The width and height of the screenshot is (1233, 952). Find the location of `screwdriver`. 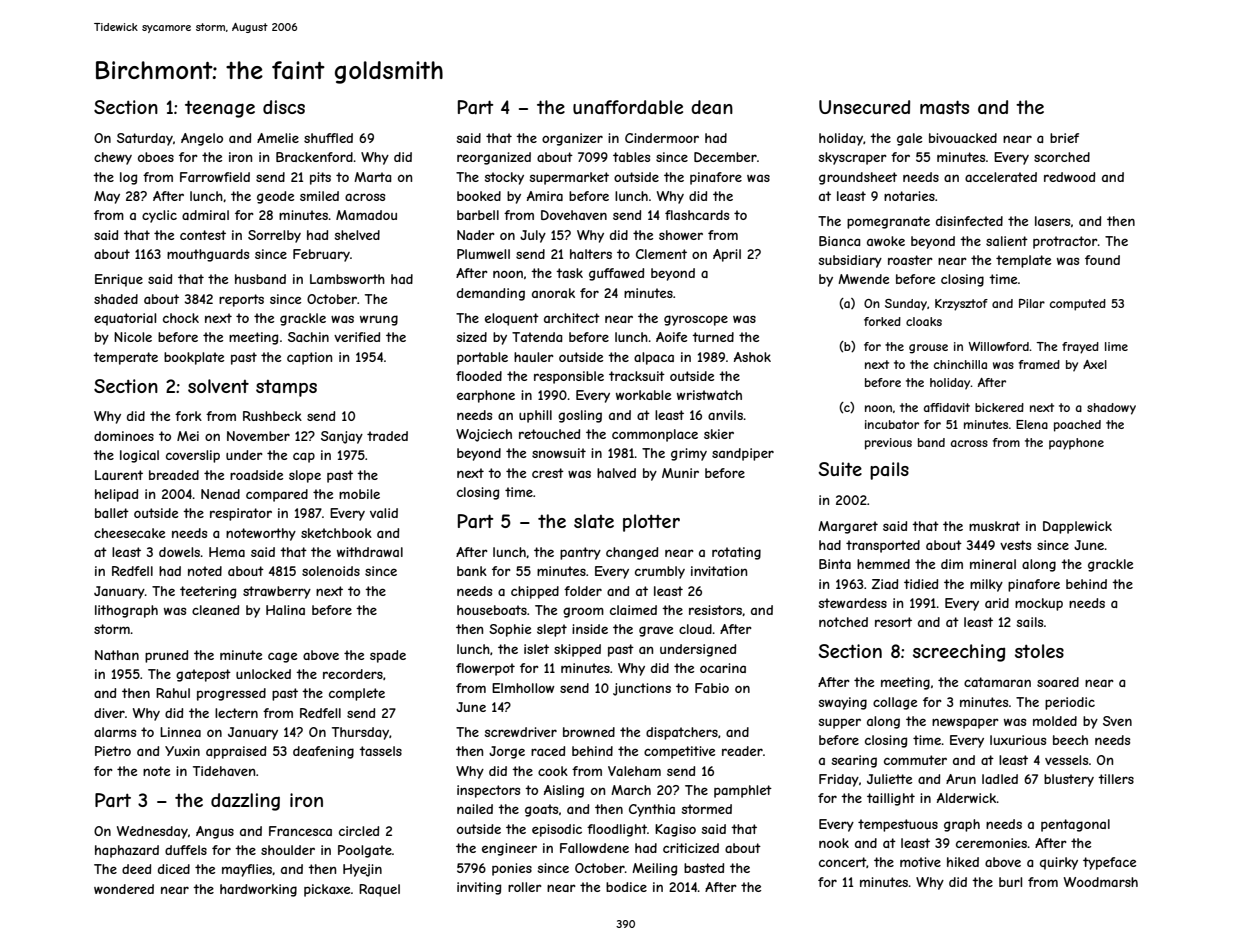

screwdriver is located at coordinates (521, 732).
